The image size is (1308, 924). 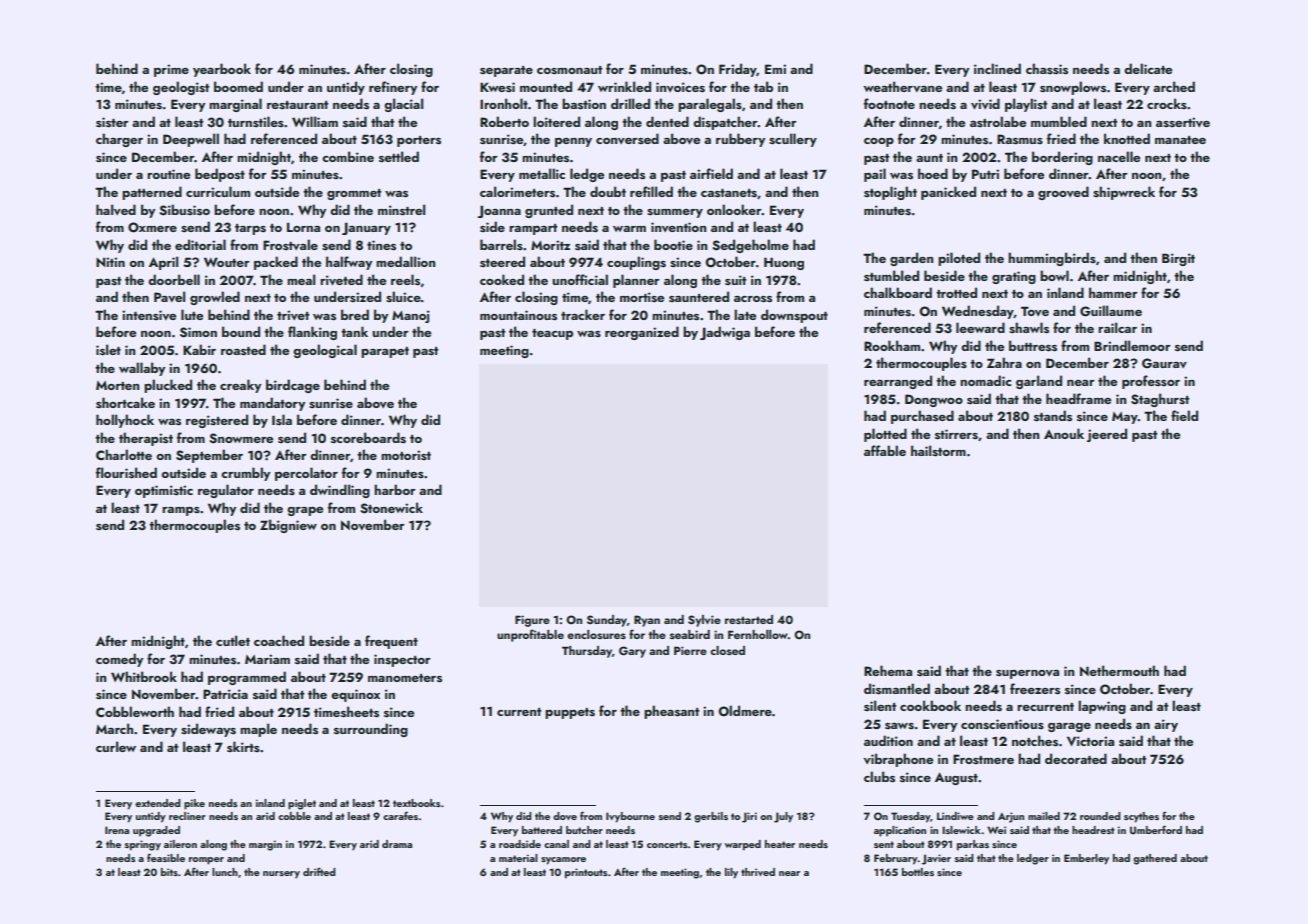 What do you see at coordinates (181, 511) in the screenshot?
I see `ramps` at bounding box center [181, 511].
